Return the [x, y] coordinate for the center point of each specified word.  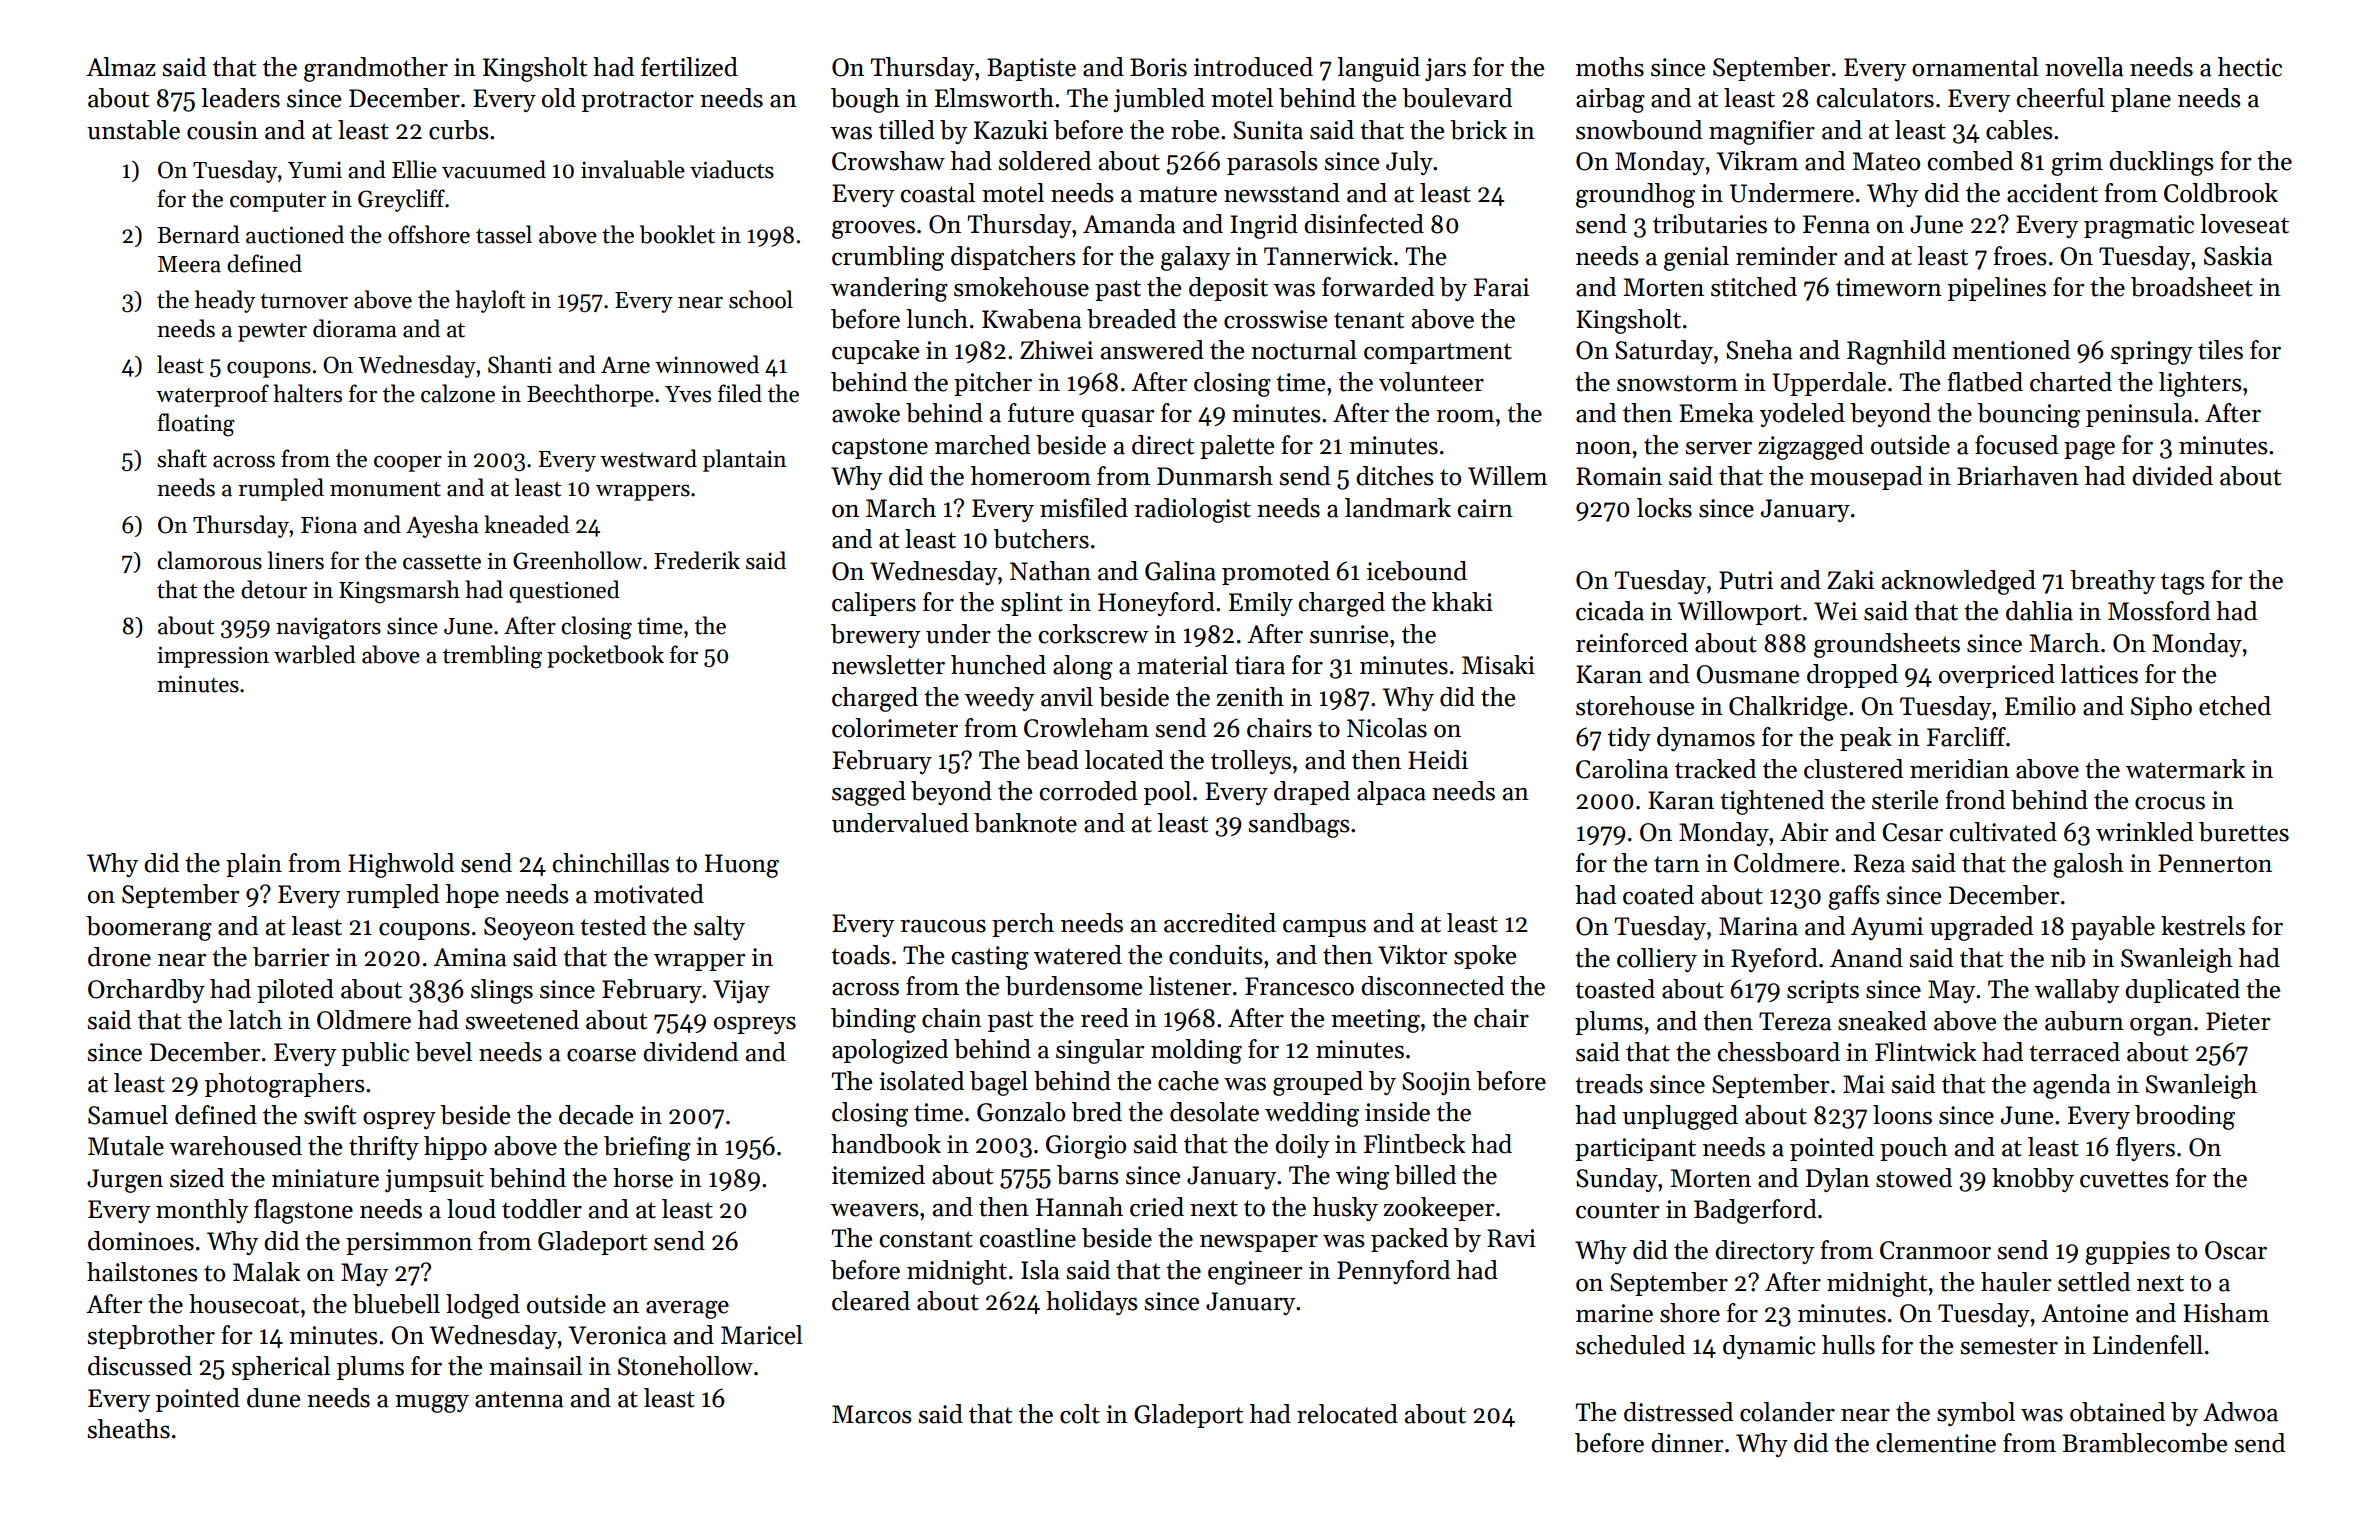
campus [1324, 928]
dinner [1687, 1443]
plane [2141, 100]
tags [2183, 584]
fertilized [689, 67]
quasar [1118, 418]
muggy [432, 1404]
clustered [1853, 769]
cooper [408, 464]
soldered [1045, 161]
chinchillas [611, 863]
